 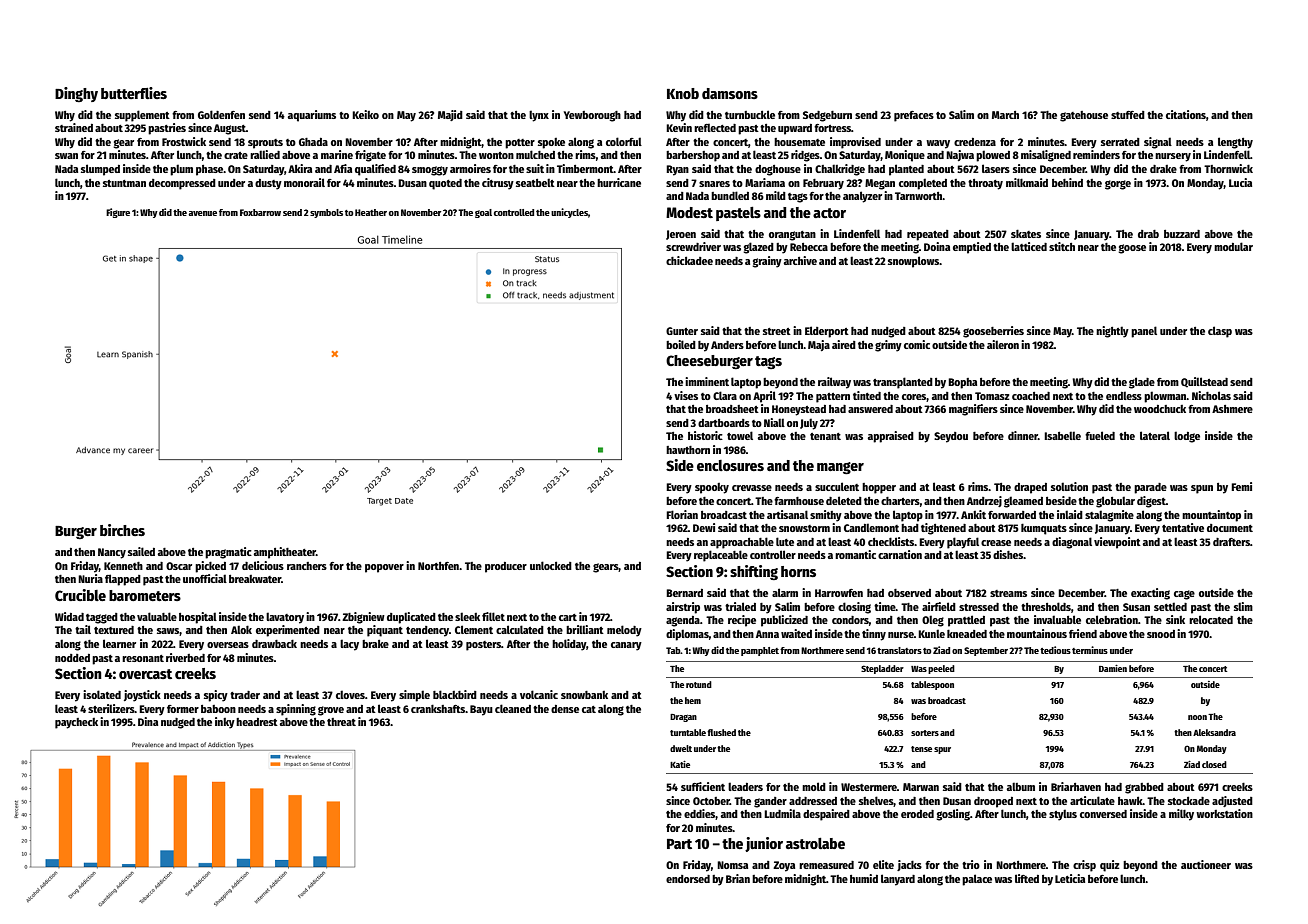 What do you see at coordinates (470, 168) in the screenshot?
I see `armoires` at bounding box center [470, 168].
